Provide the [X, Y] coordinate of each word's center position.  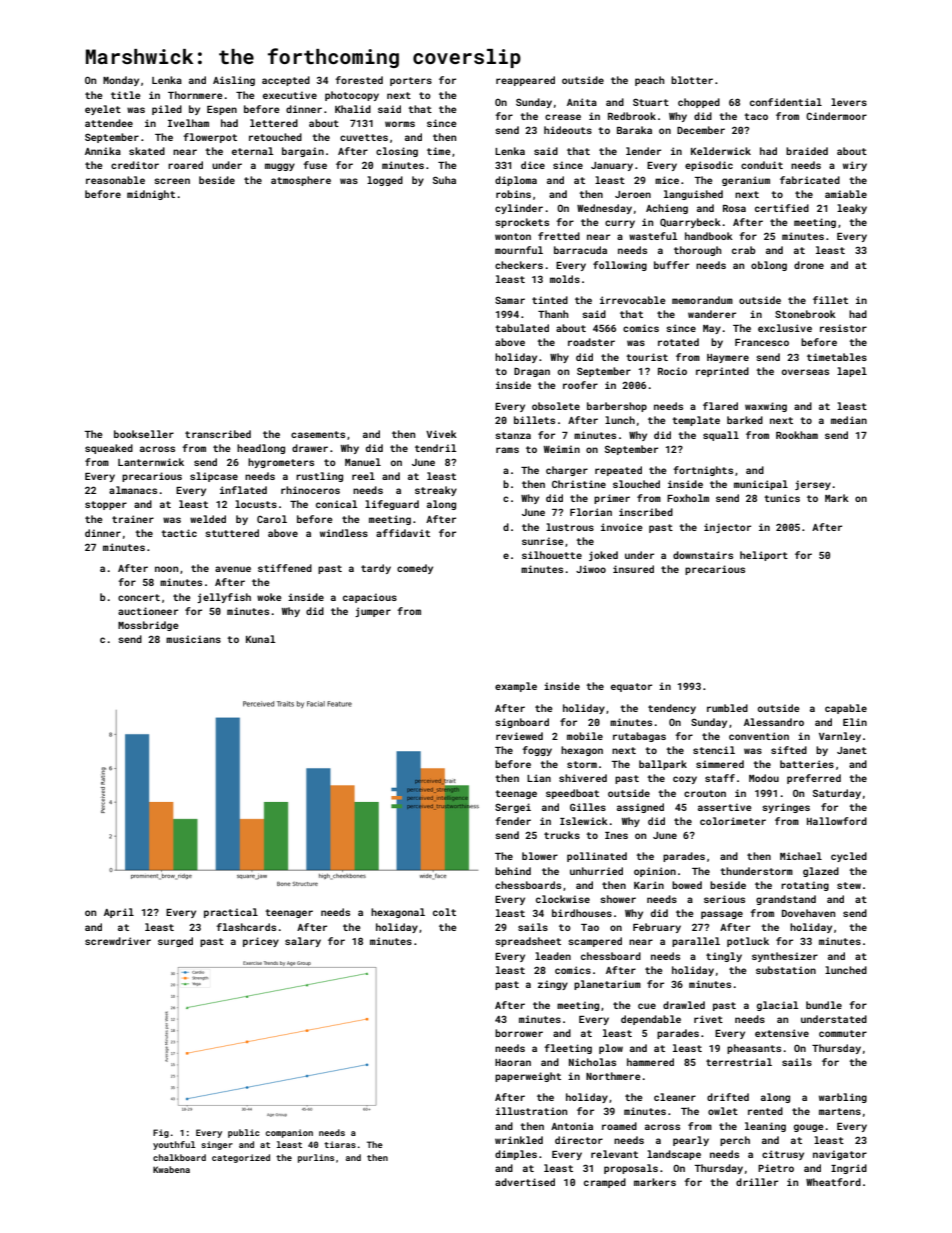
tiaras [340, 1144]
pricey [261, 942]
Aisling [234, 81]
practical [231, 913]
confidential [786, 102]
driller [757, 1182]
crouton [705, 793]
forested [359, 80]
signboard [522, 723]
